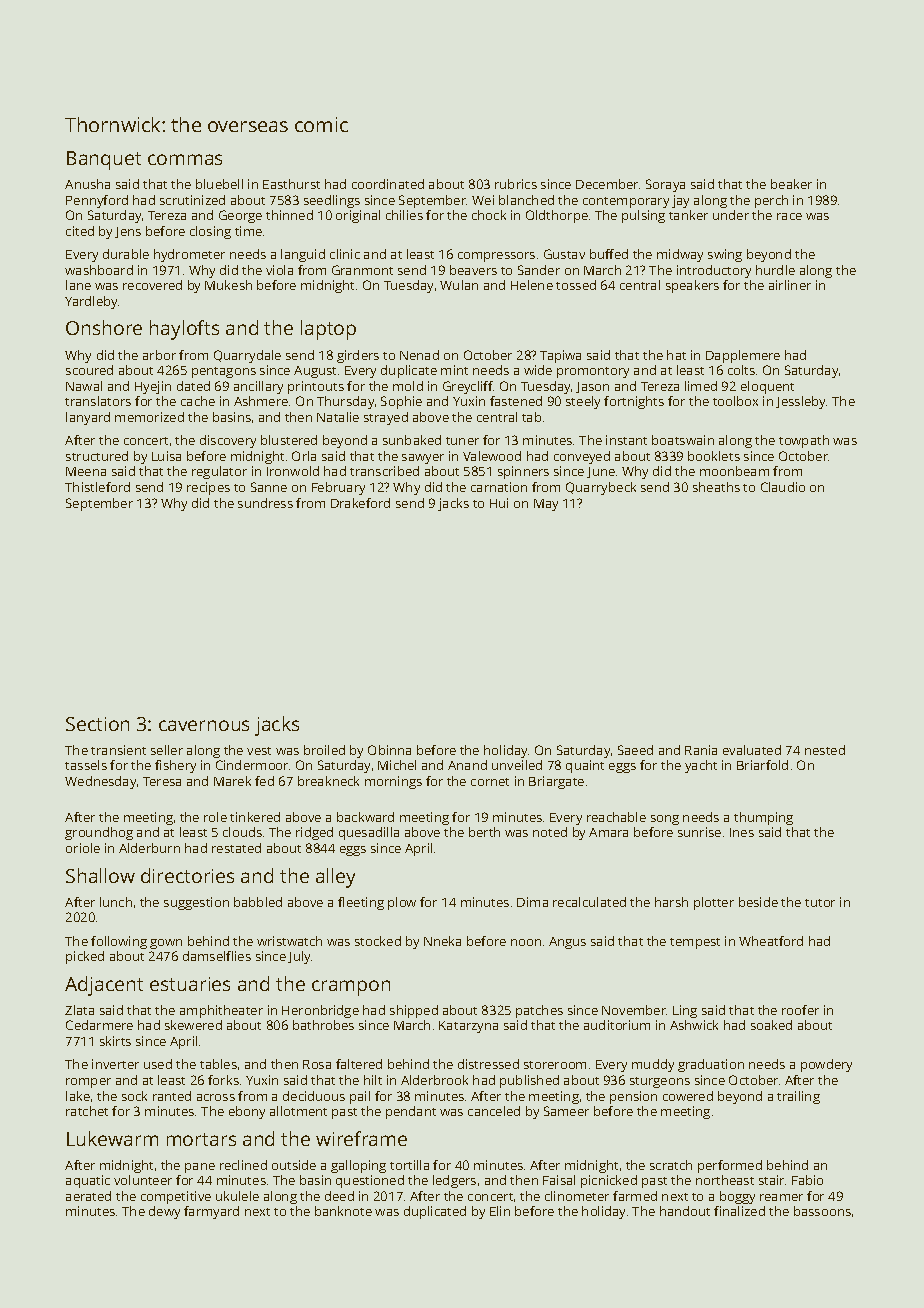 This screenshot has height=1308, width=924. I want to click on Thistleford, so click(97, 487).
